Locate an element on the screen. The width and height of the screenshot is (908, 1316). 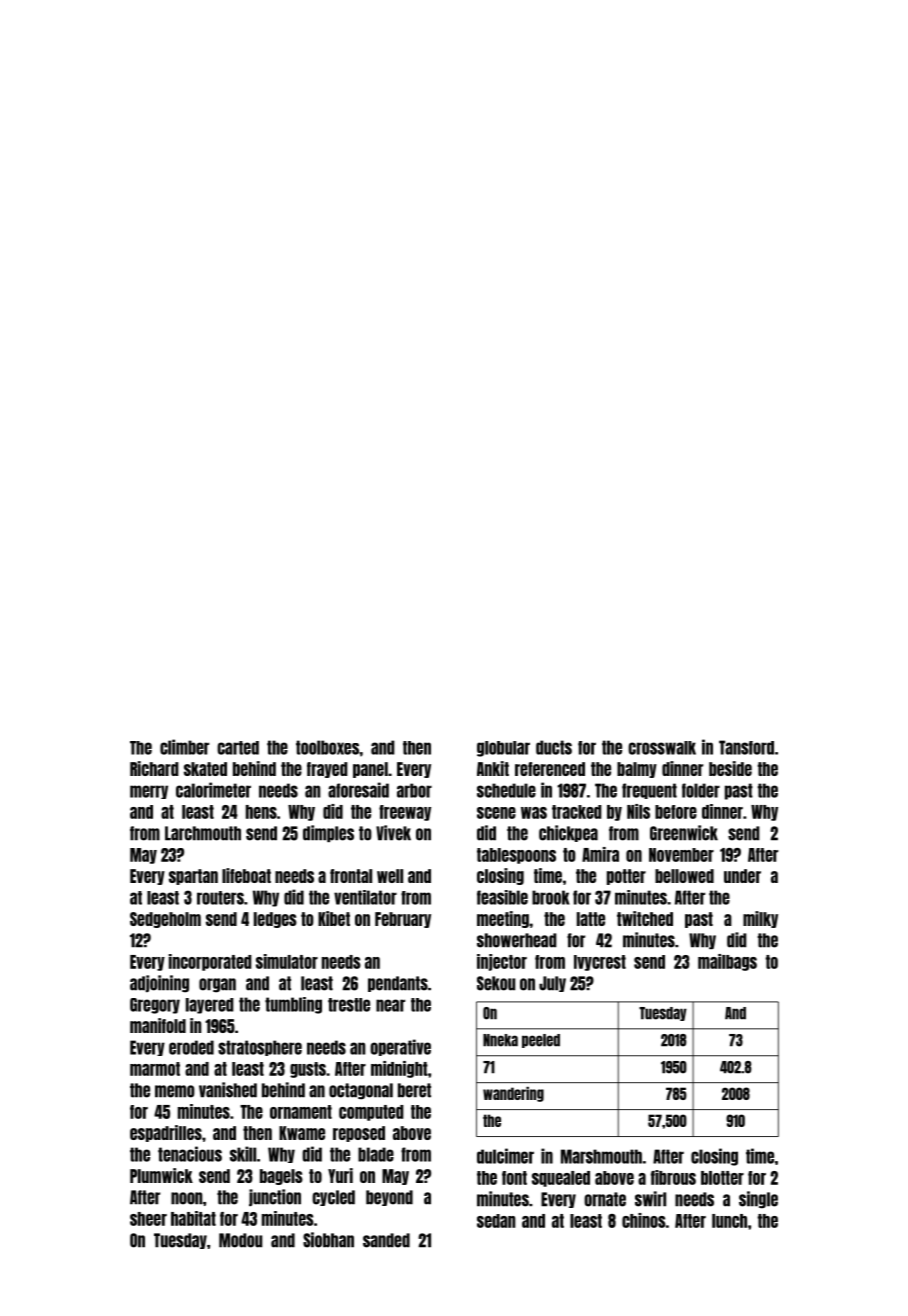
Sedgeholm is located at coordinates (165, 920).
